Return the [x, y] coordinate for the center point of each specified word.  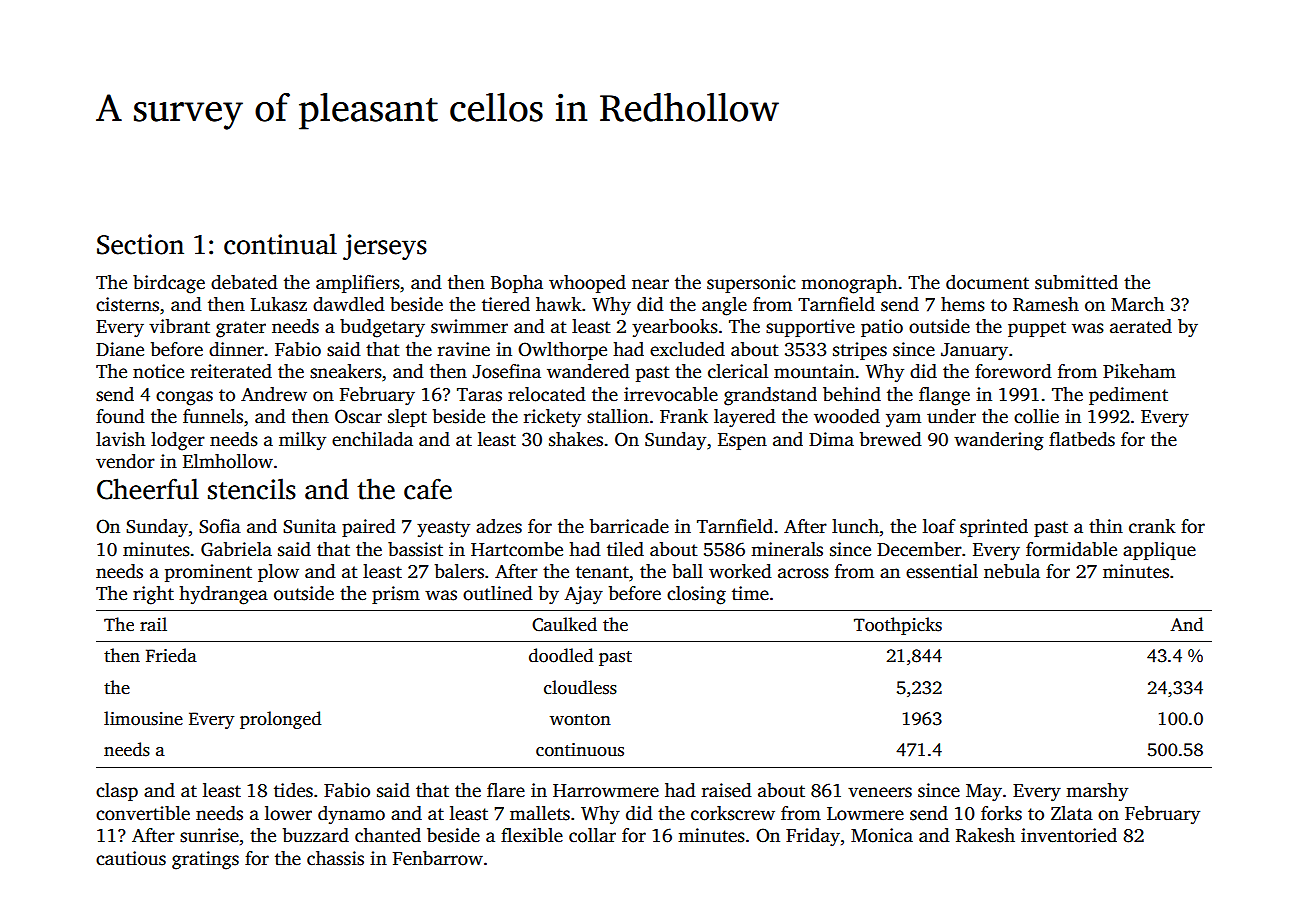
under [951, 416]
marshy [1097, 792]
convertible [143, 813]
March [1137, 304]
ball [687, 571]
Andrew [274, 394]
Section [140, 244]
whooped [587, 284]
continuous [580, 750]
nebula [1012, 571]
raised [727, 790]
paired [369, 528]
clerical [738, 371]
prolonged [280, 720]
